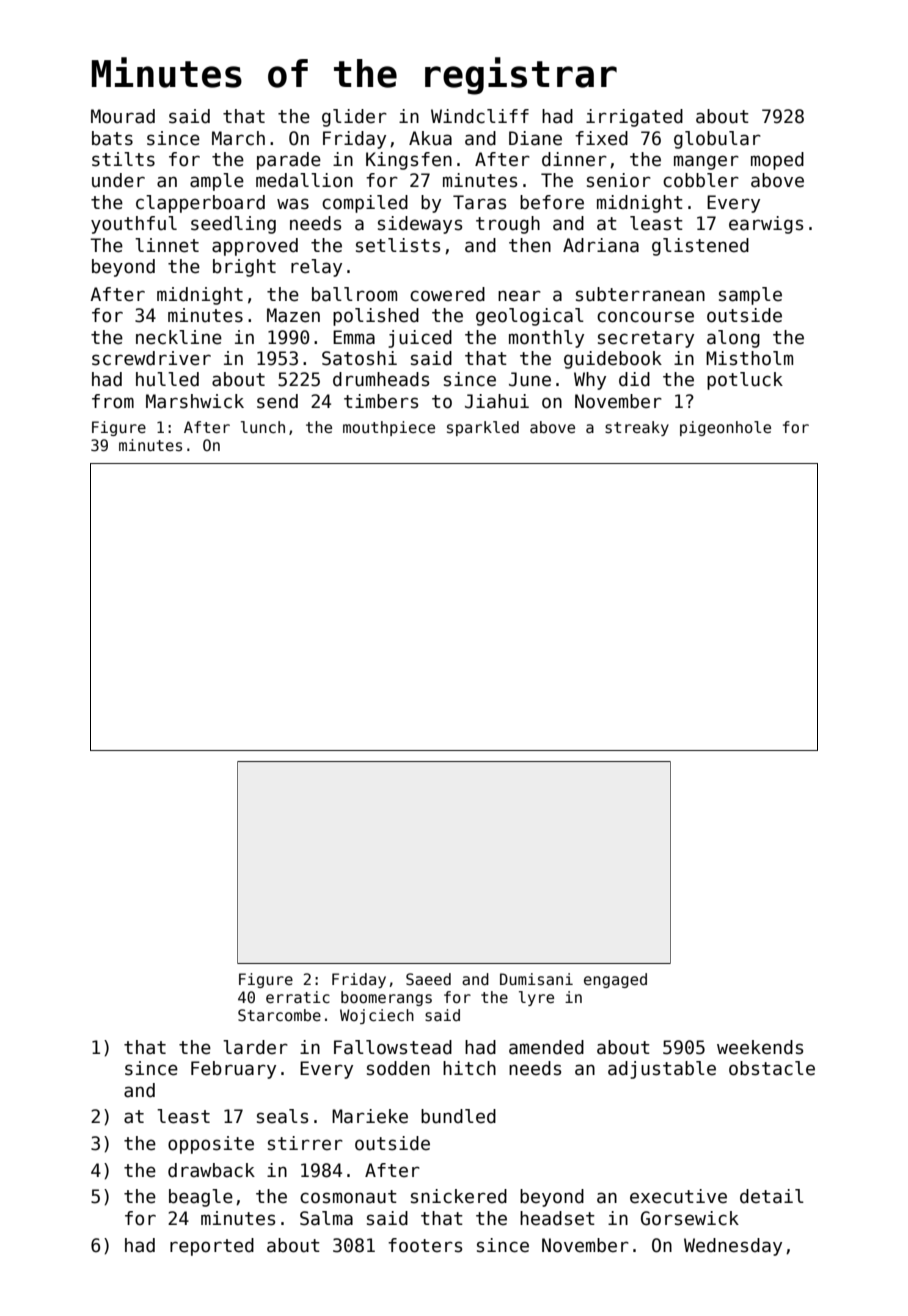  I want to click on clapperboard, so click(200, 204).
